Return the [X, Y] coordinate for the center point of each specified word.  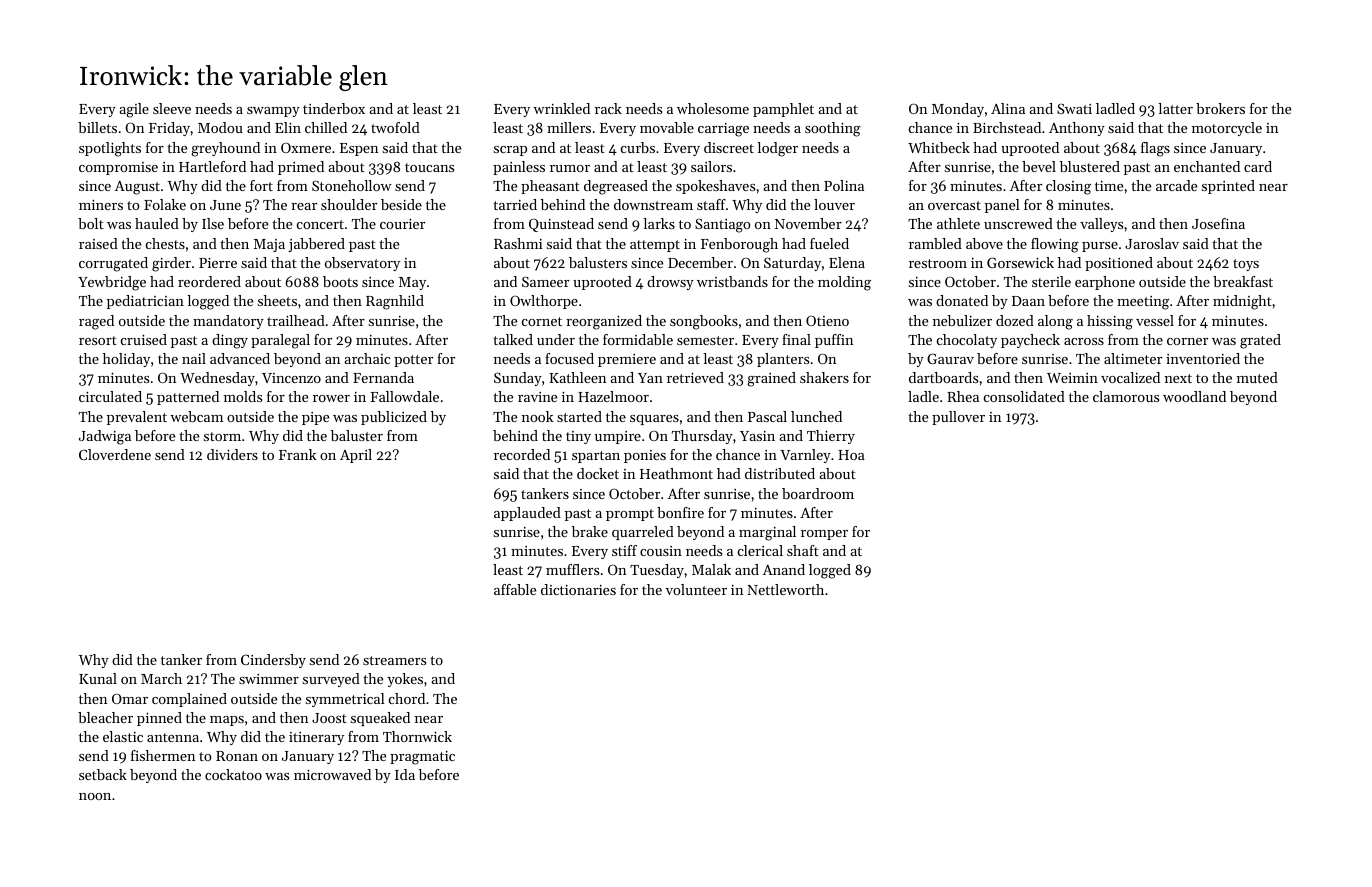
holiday [126, 360]
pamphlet [783, 110]
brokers [1220, 108]
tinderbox [334, 108]
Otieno [827, 320]
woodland [1194, 396]
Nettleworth [785, 589]
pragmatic [422, 758]
